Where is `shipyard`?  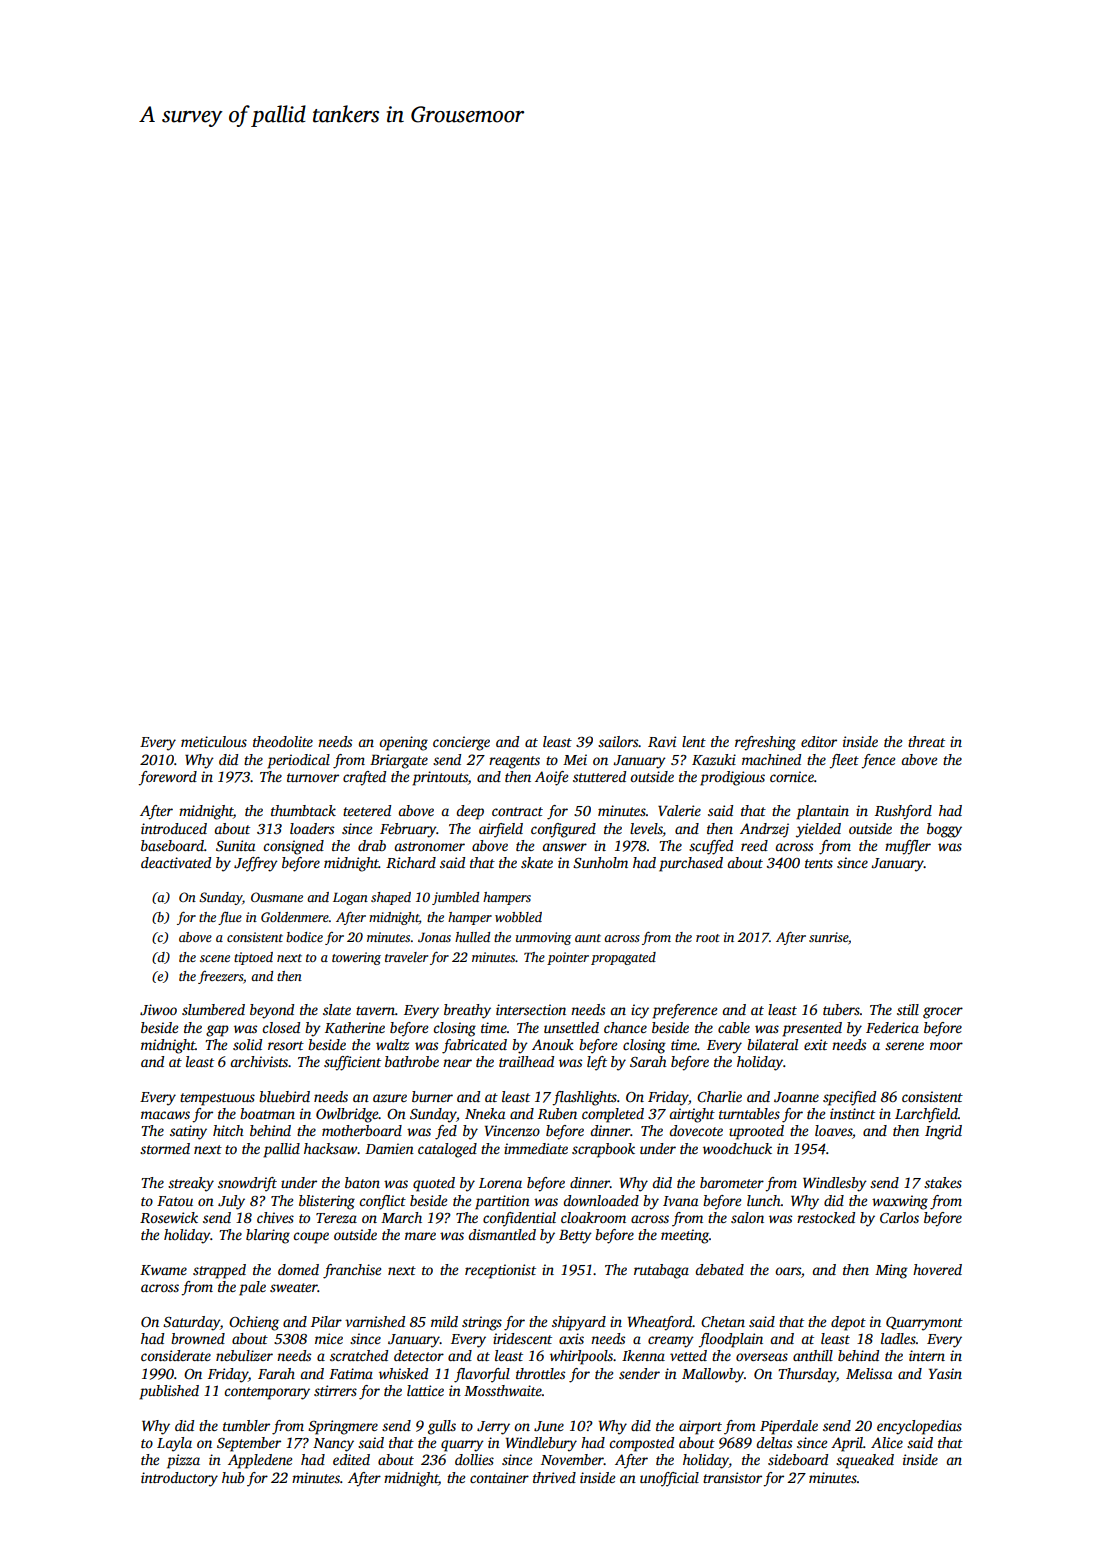 shipyard is located at coordinates (579, 1323).
